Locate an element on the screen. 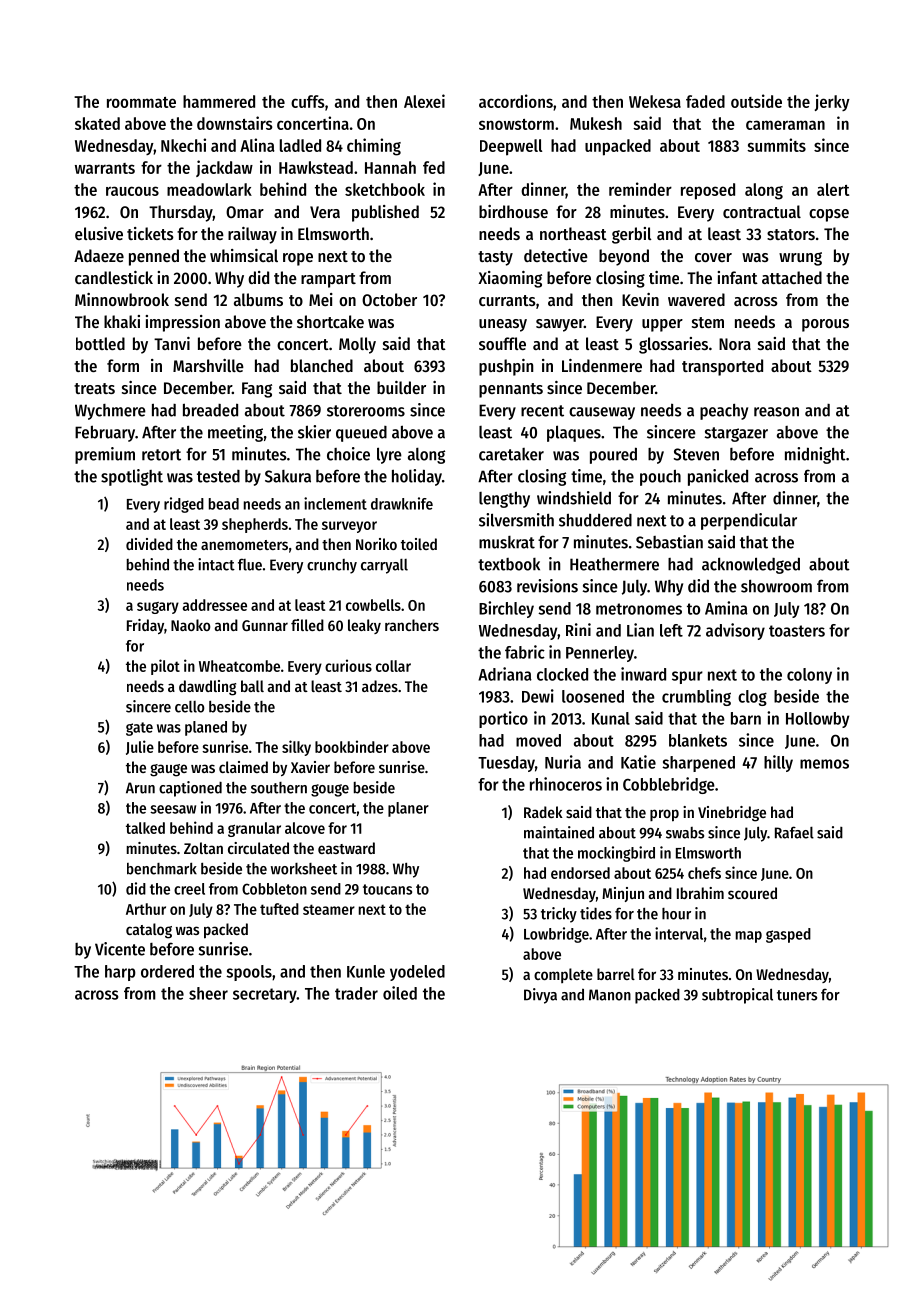  Rafael is located at coordinates (794, 832).
